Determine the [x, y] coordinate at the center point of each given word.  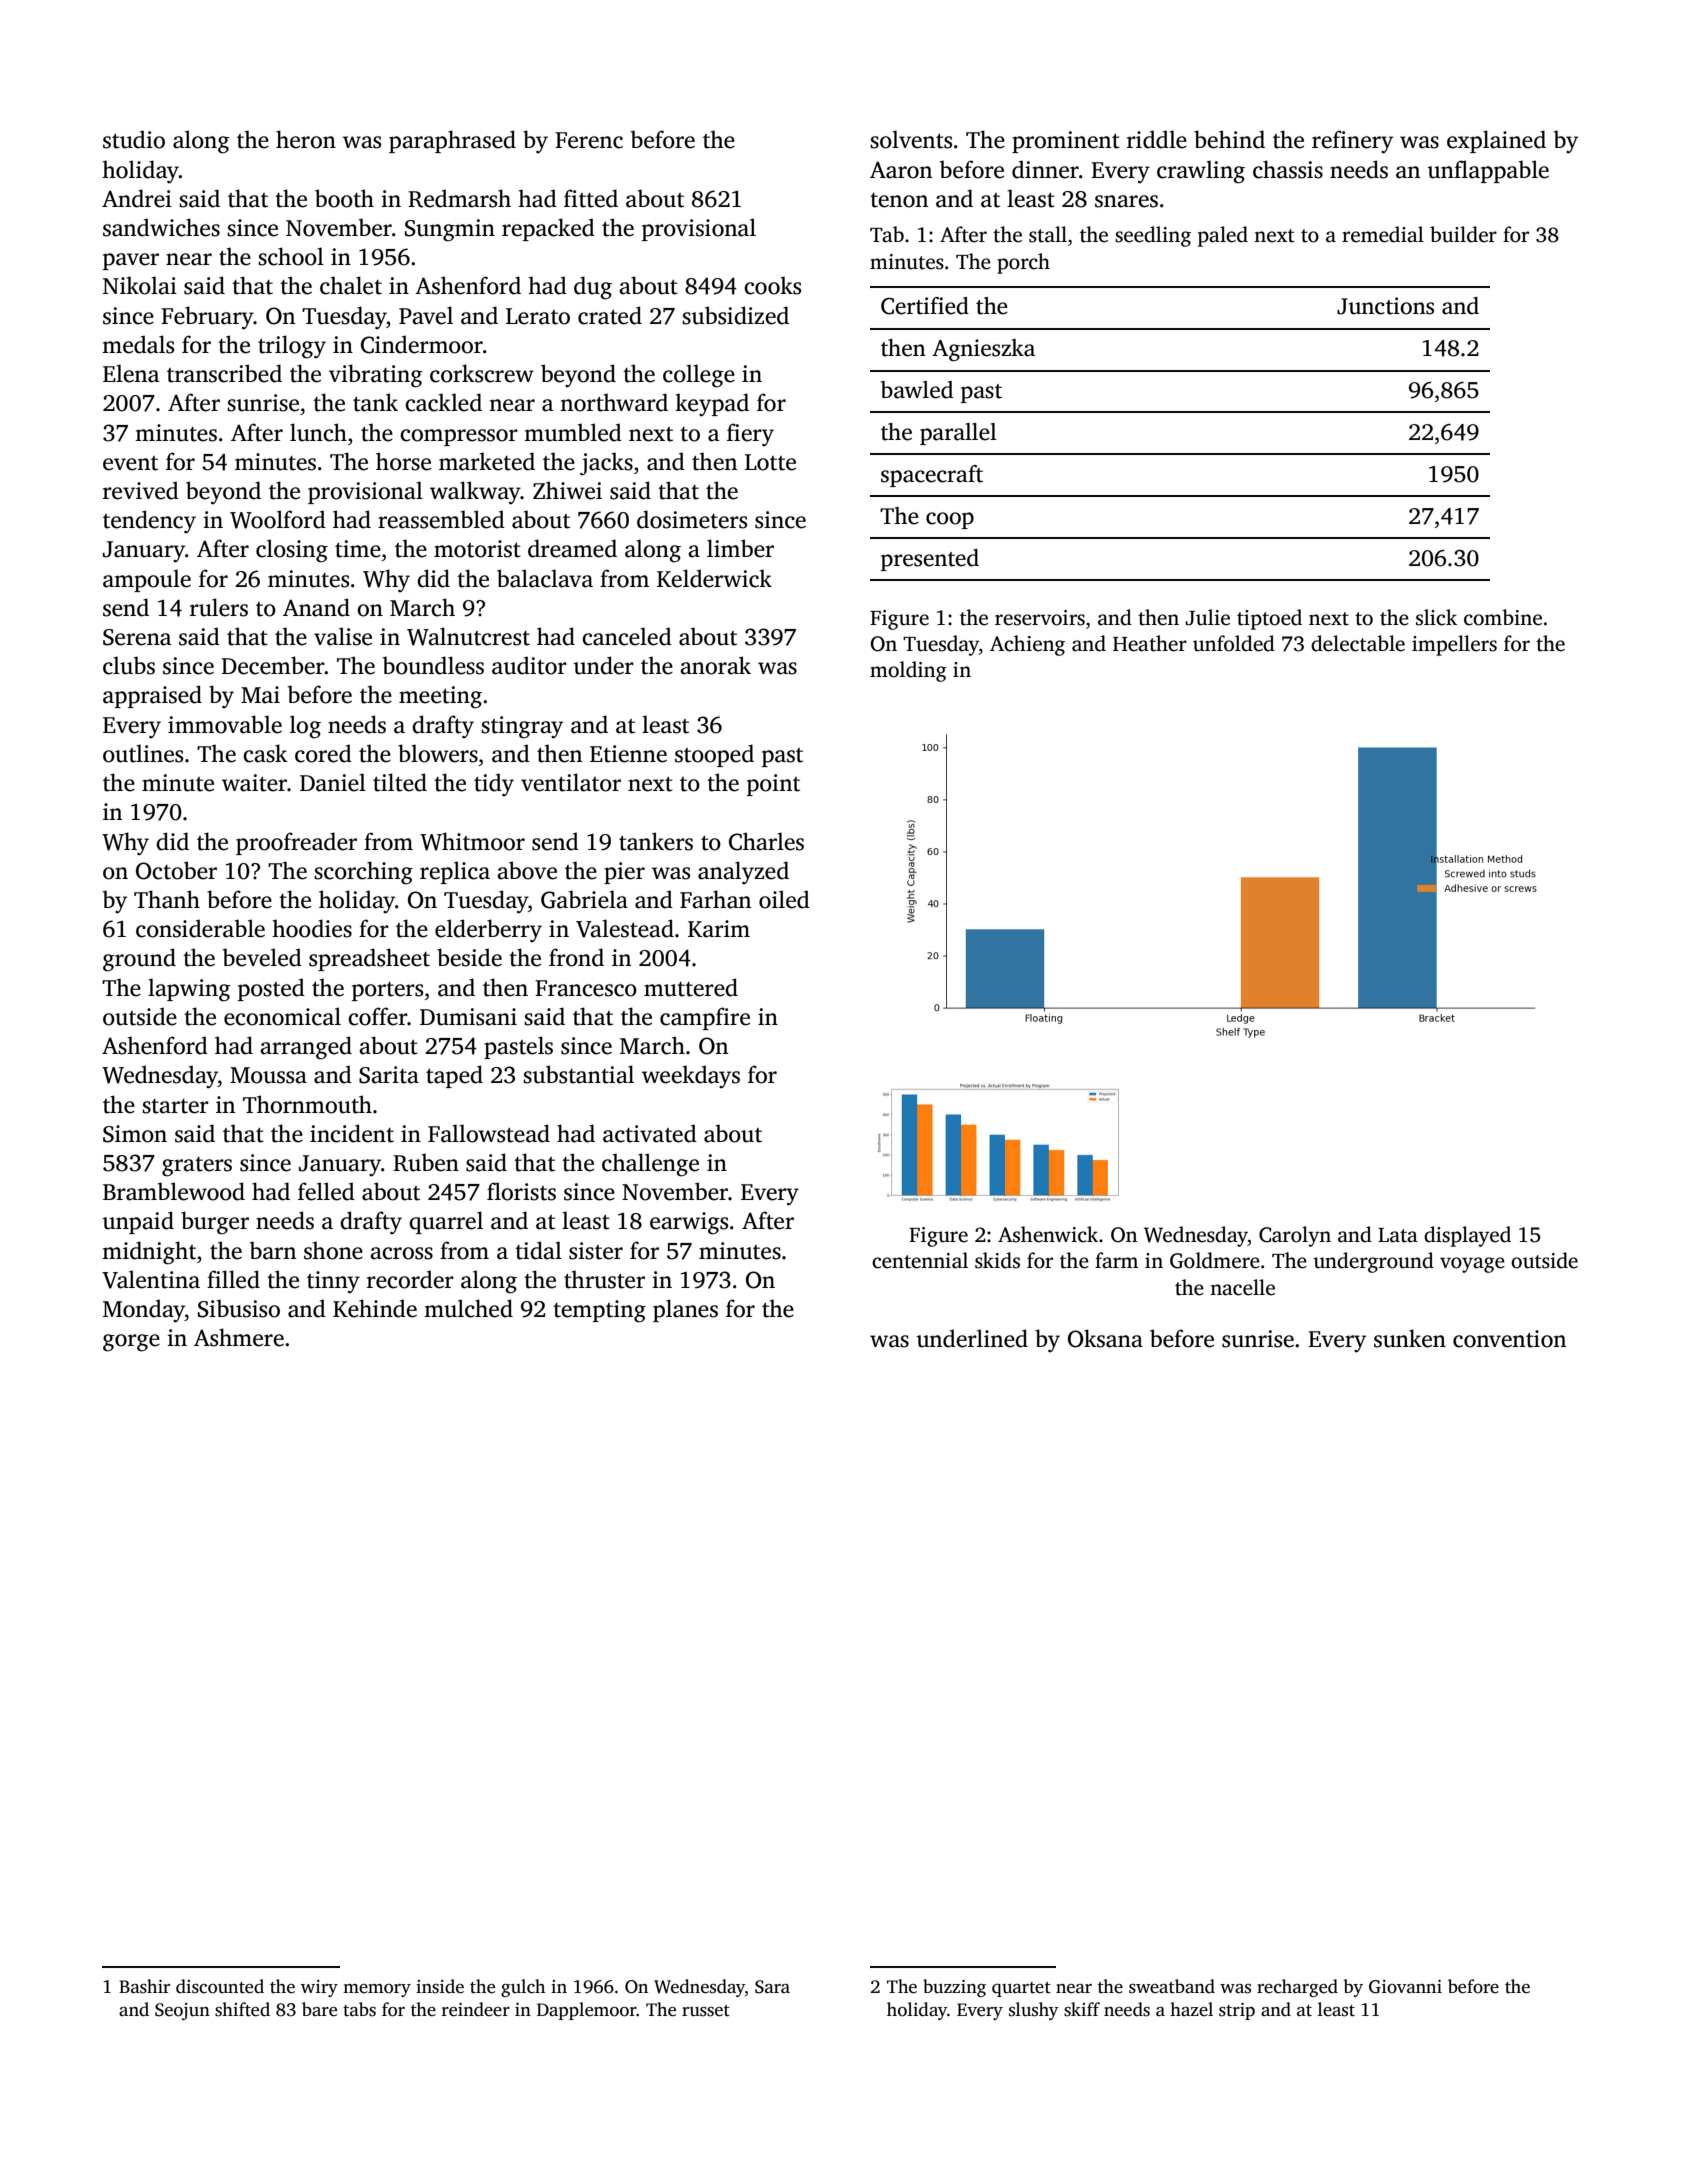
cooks [772, 285]
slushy [1034, 2011]
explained [1496, 141]
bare [319, 2009]
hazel [1191, 2009]
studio [134, 139]
